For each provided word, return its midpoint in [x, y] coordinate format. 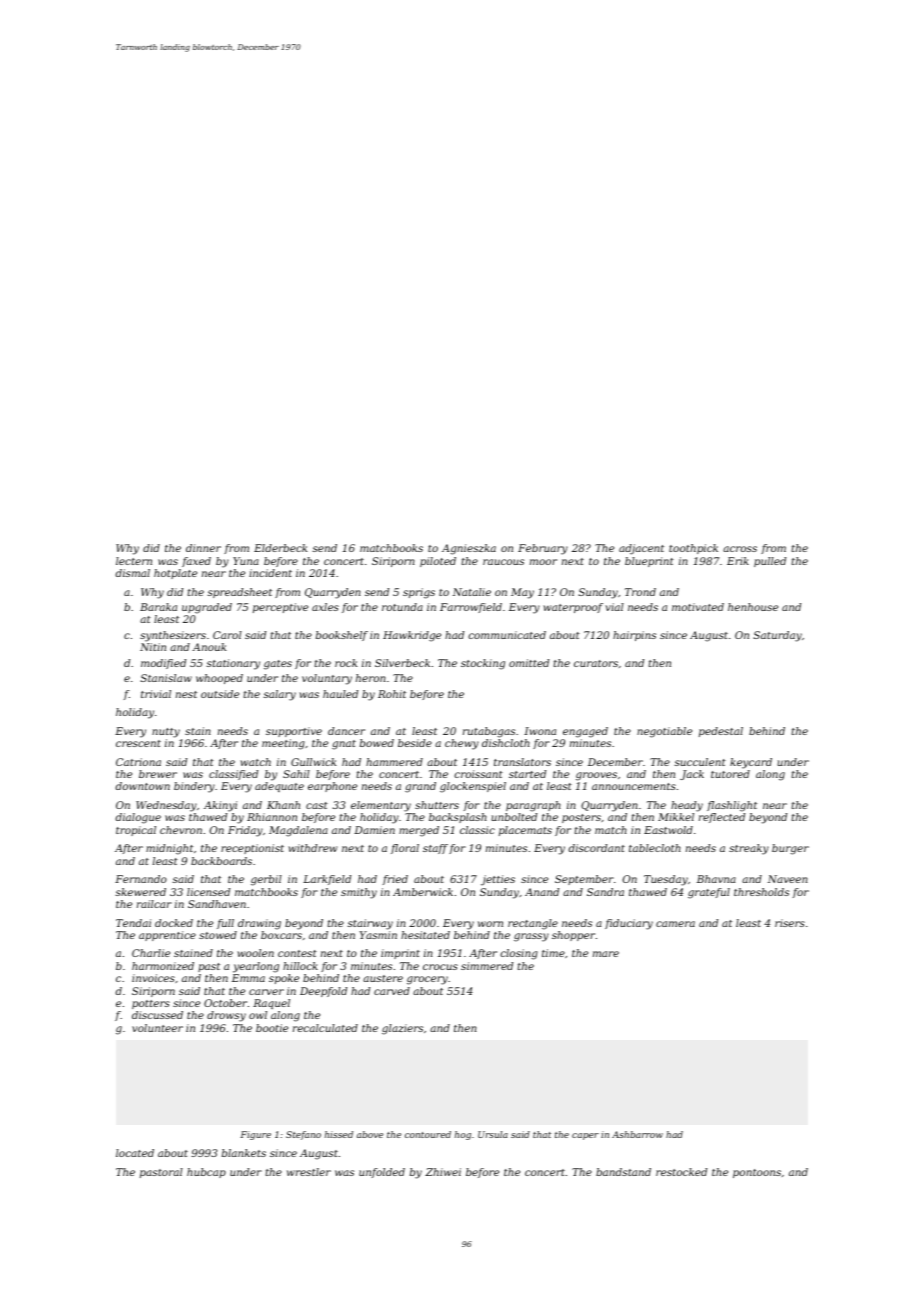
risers [790, 923]
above [370, 1134]
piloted [438, 562]
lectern [134, 561]
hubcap [206, 1173]
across [740, 549]
